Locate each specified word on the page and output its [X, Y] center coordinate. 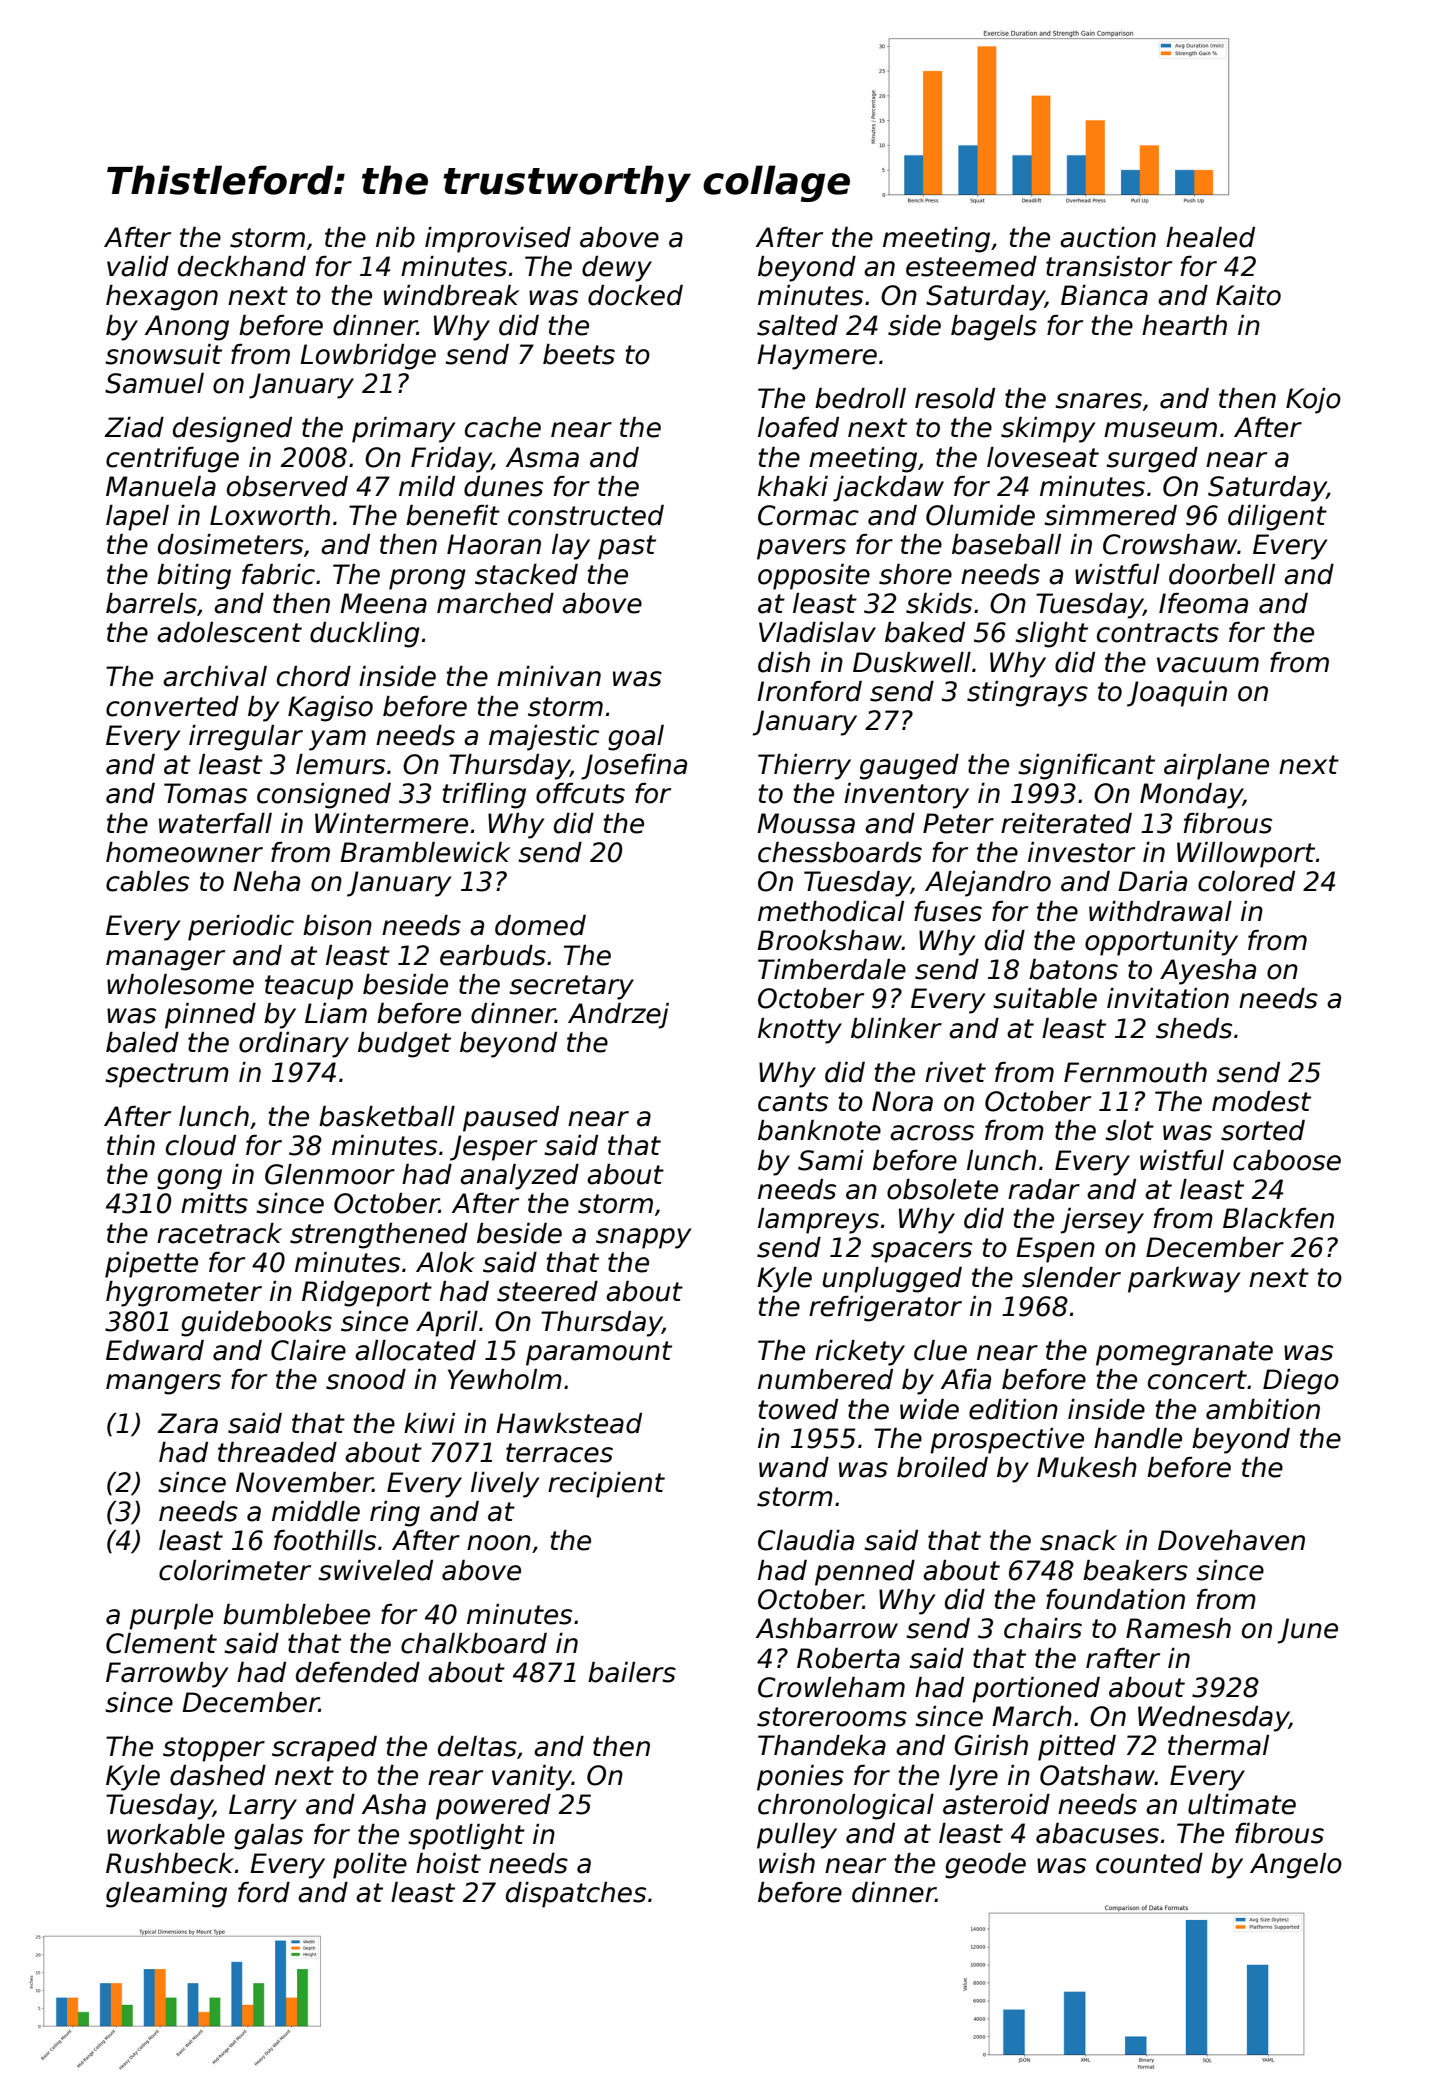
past [627, 547]
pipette [151, 1265]
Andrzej [618, 1016]
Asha [394, 1804]
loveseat [1043, 457]
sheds [1194, 1028]
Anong [187, 328]
